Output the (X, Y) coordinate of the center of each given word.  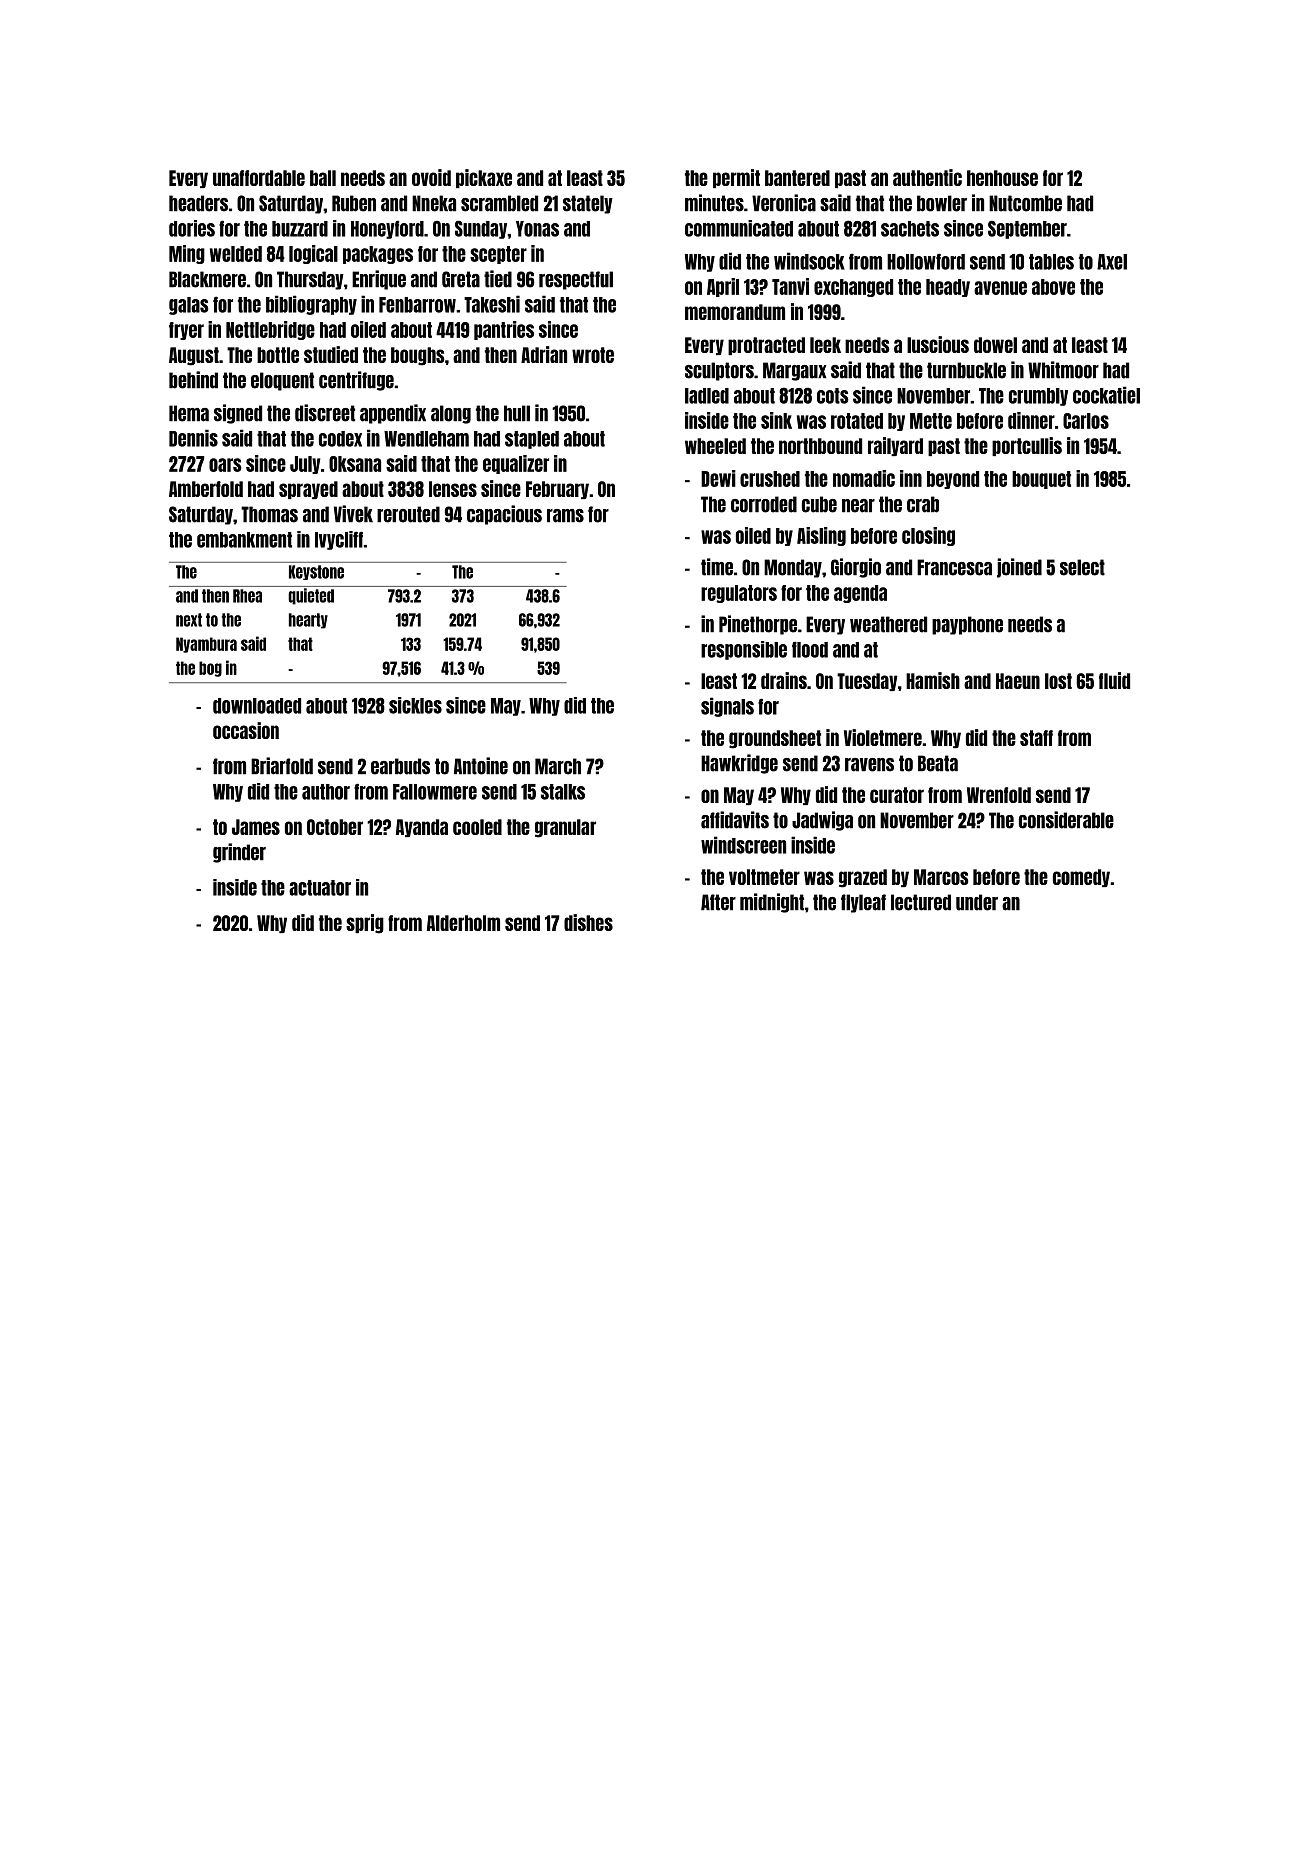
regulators (739, 594)
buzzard (300, 229)
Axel (1112, 262)
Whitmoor (1063, 370)
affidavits (735, 820)
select (1082, 567)
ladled (707, 396)
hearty (308, 621)
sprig (365, 924)
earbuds (400, 766)
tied (498, 279)
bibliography (311, 305)
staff (1036, 738)
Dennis (193, 438)
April (723, 287)
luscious (938, 344)
